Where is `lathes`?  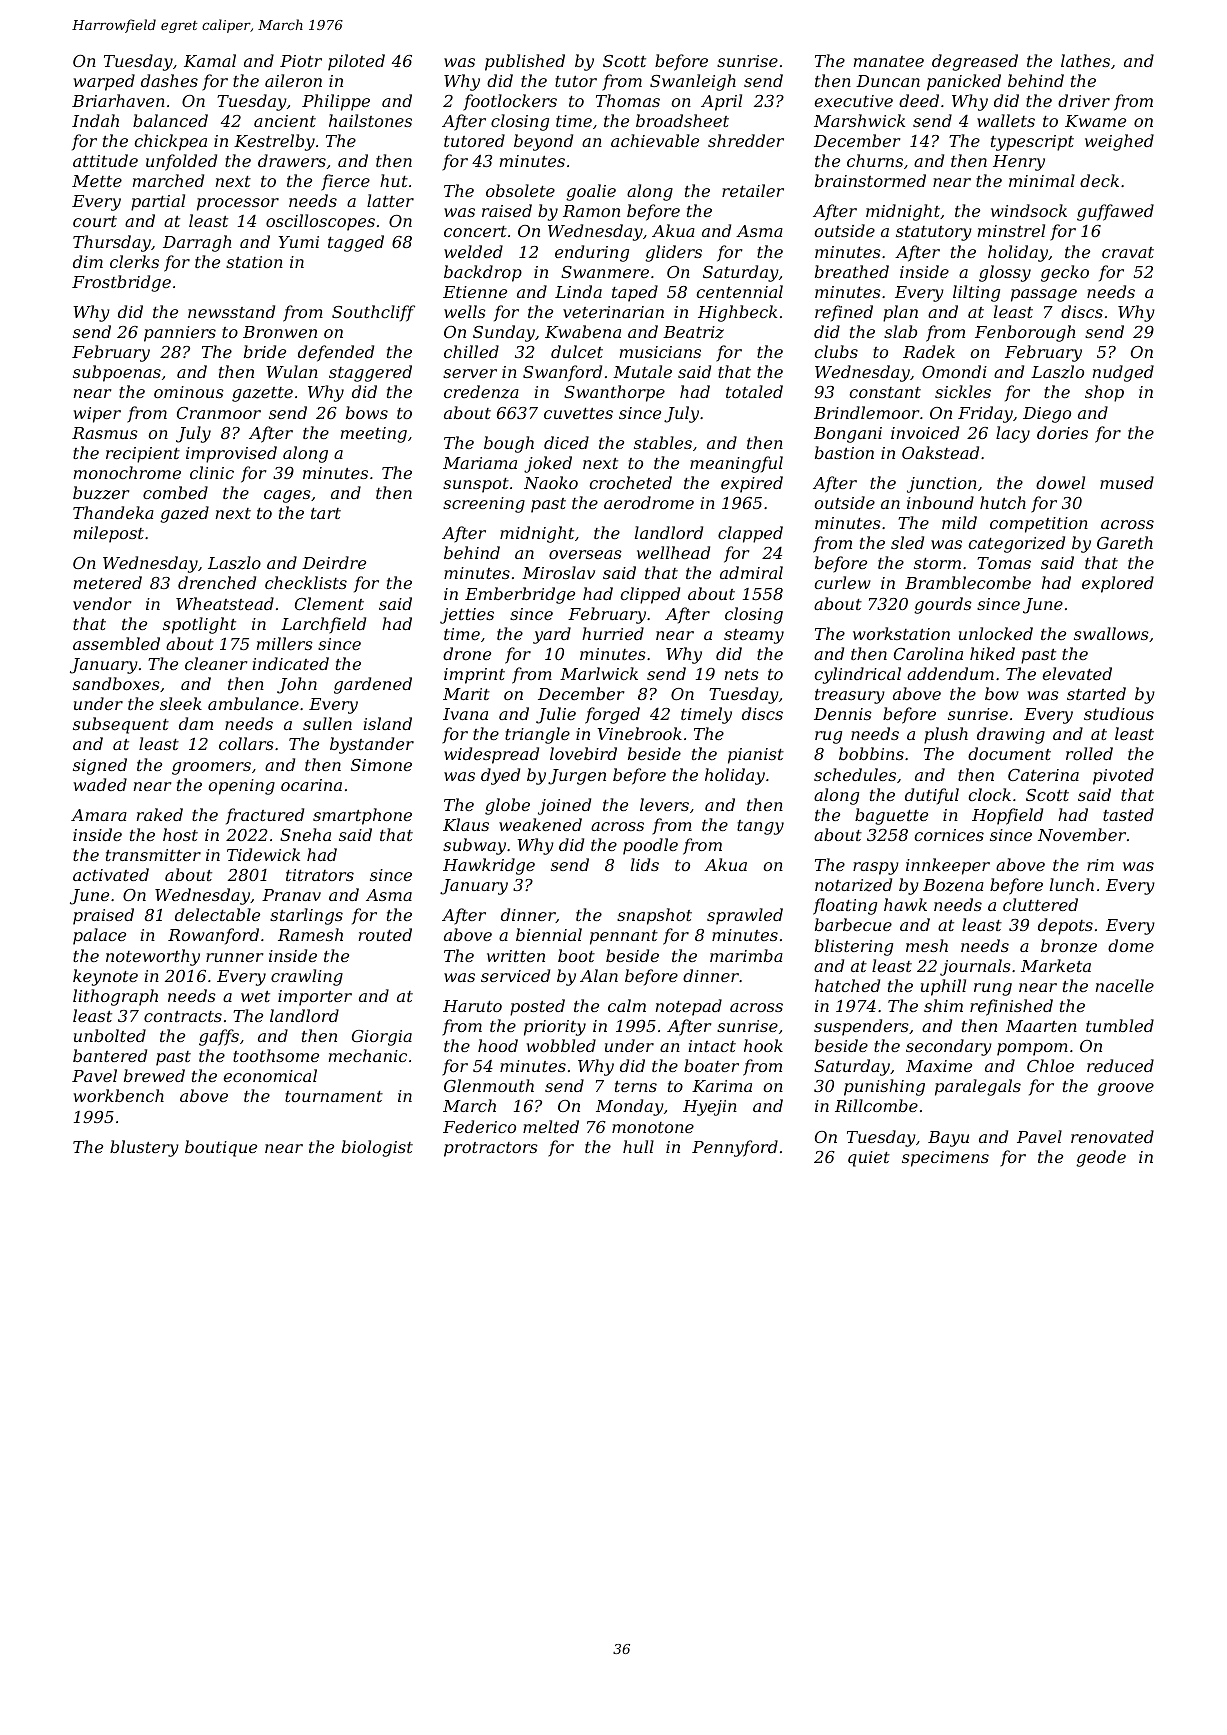 lathes is located at coordinates (1085, 60).
